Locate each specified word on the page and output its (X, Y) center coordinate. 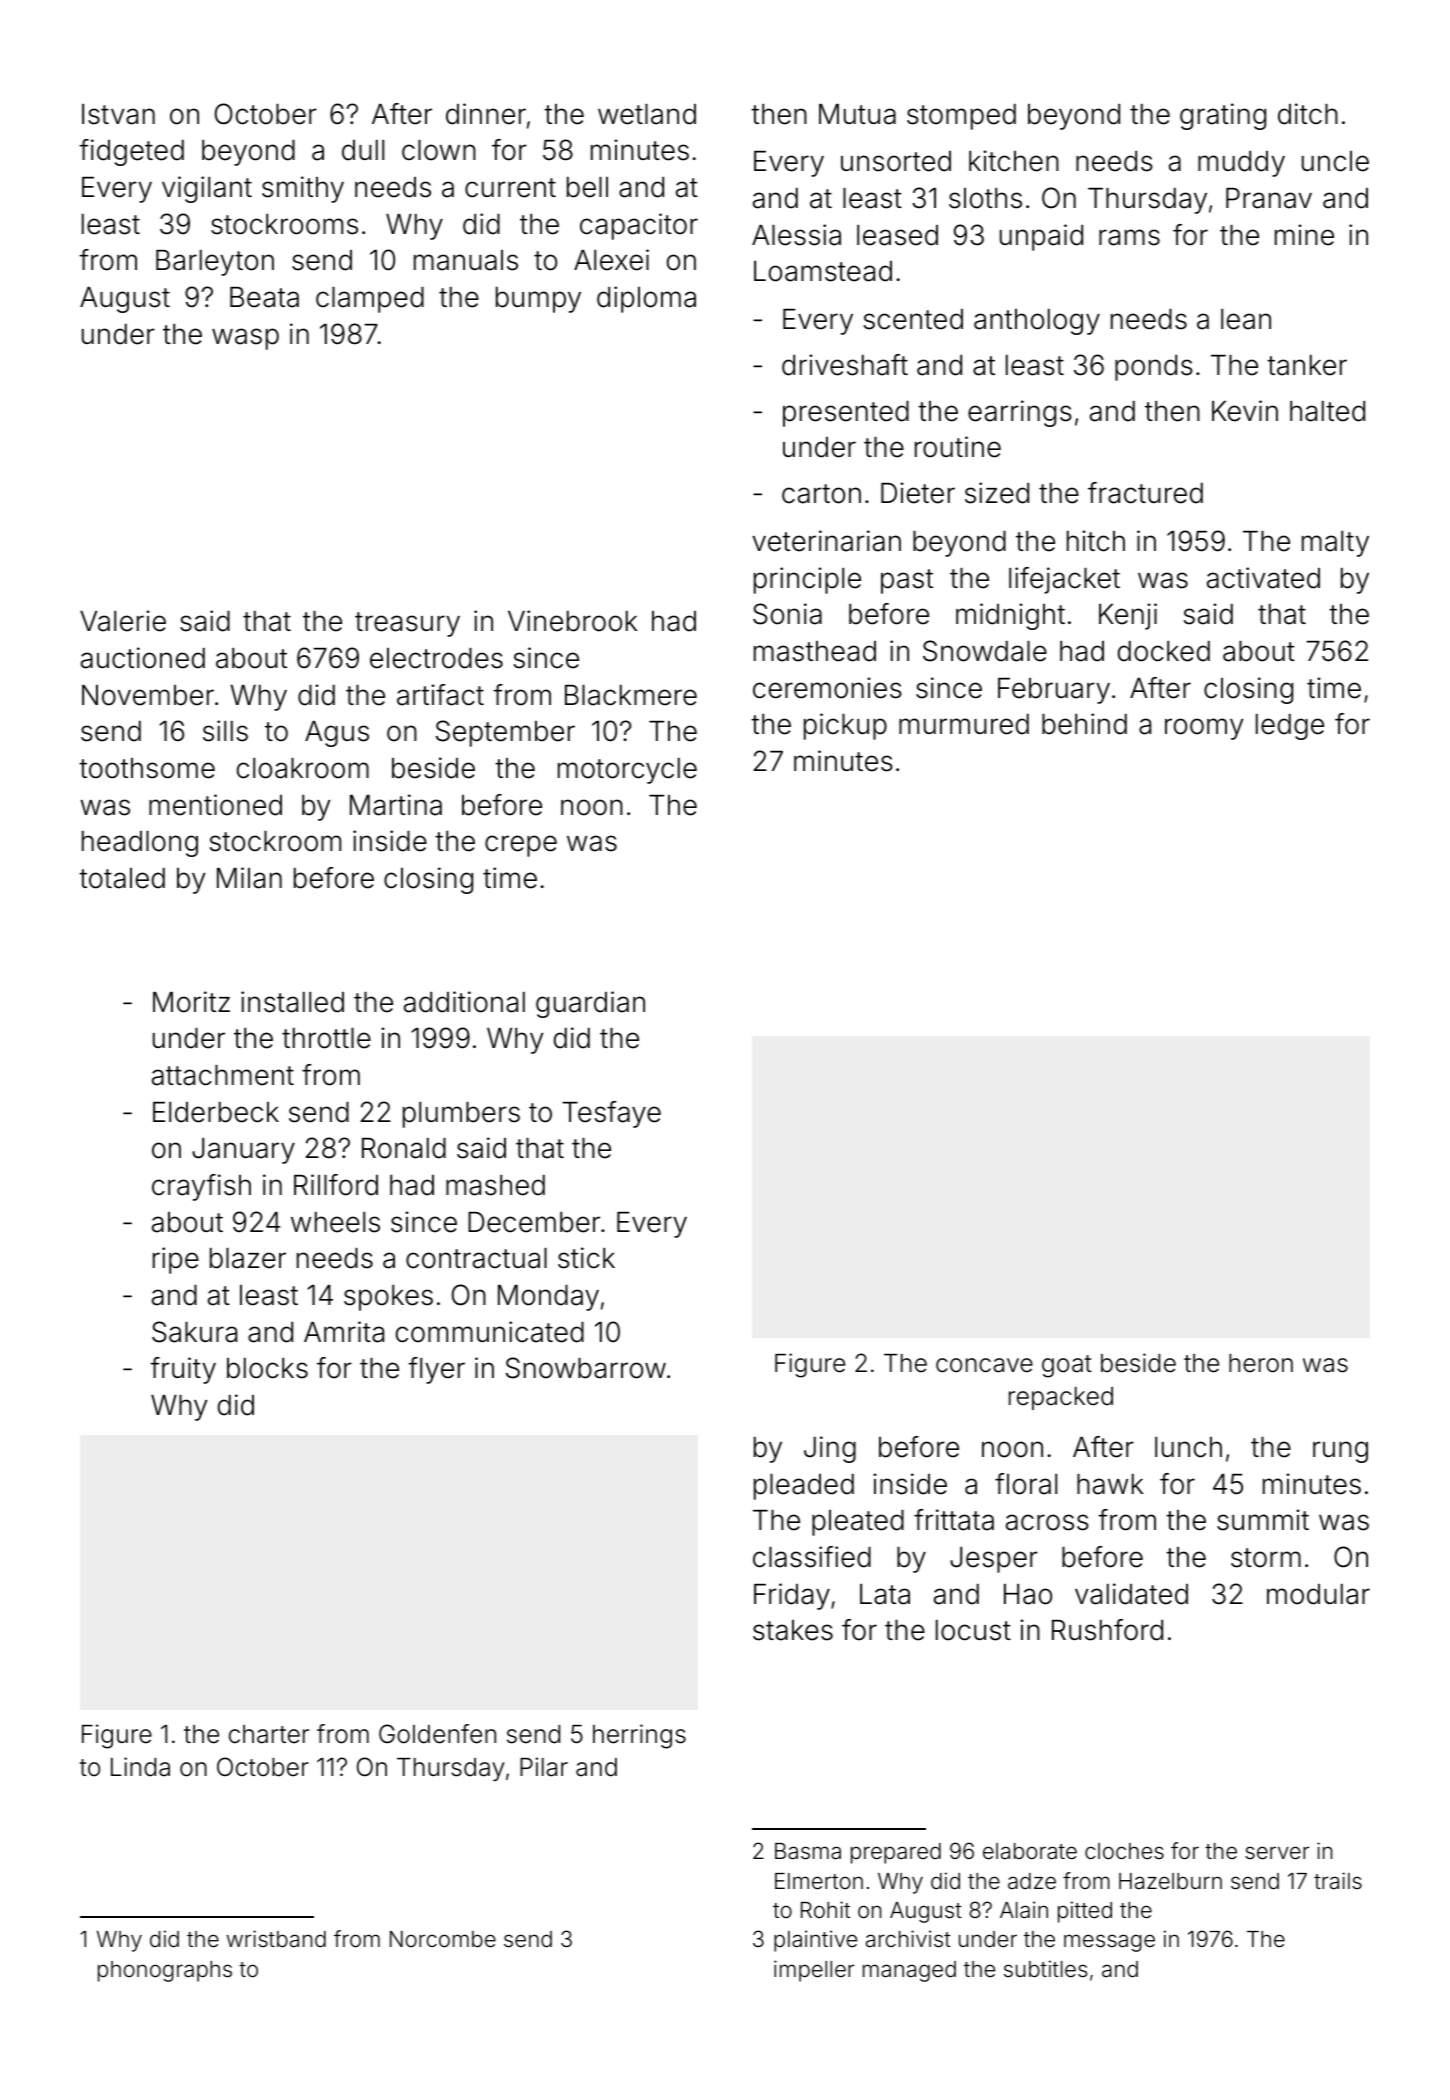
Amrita (344, 1332)
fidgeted (131, 152)
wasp (245, 339)
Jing (830, 1449)
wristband (276, 1939)
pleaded (804, 1487)
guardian (590, 1004)
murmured (964, 724)
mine (1304, 235)
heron (1261, 1363)
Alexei (611, 260)
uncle (1335, 161)
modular (1318, 1594)
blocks (267, 1368)
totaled (122, 878)
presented (846, 414)
